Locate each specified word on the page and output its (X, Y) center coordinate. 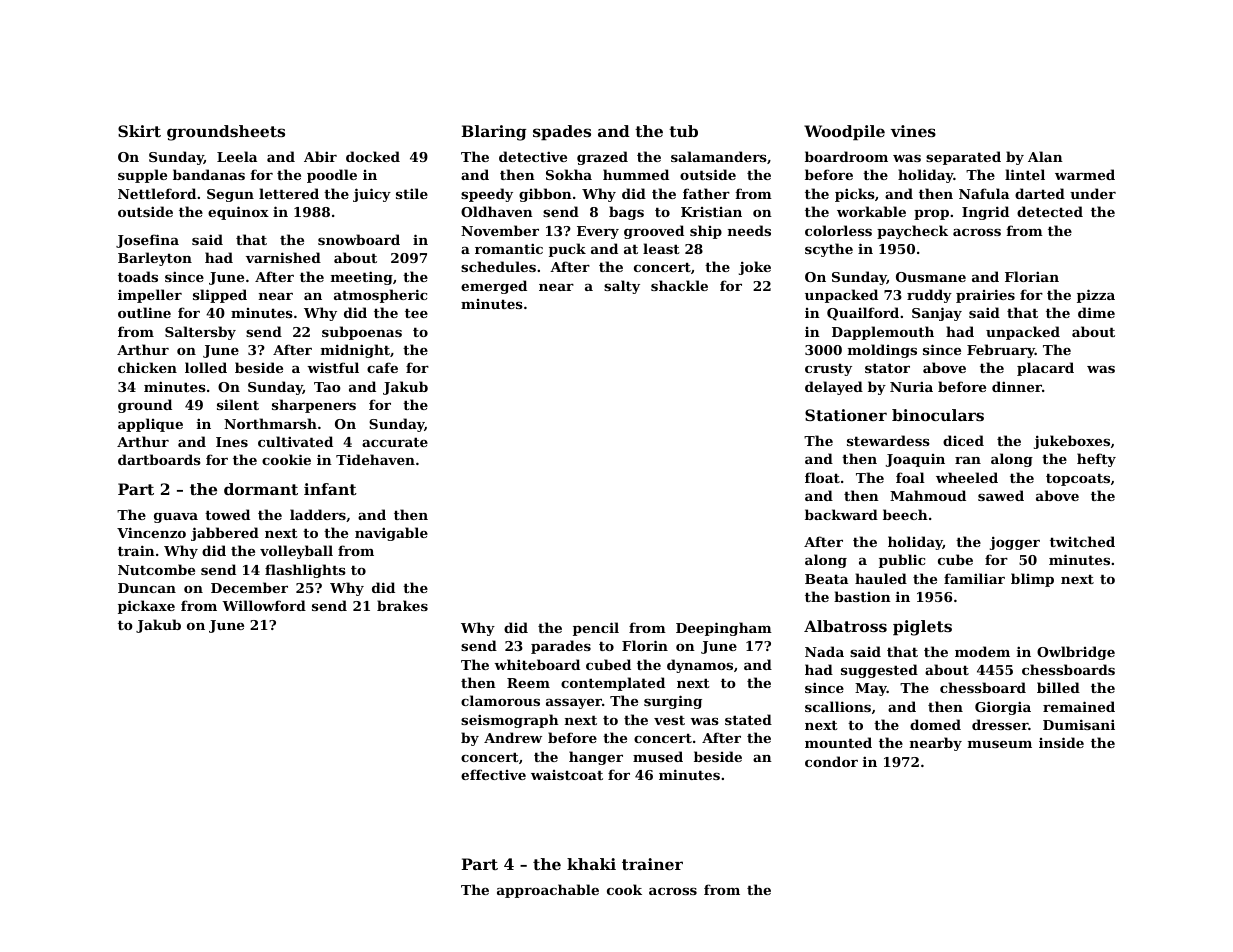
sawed (1001, 495)
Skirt (139, 131)
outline (144, 312)
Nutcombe (156, 569)
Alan (1045, 156)
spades (562, 133)
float (822, 477)
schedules (498, 266)
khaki (591, 864)
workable (871, 211)
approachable (548, 891)
